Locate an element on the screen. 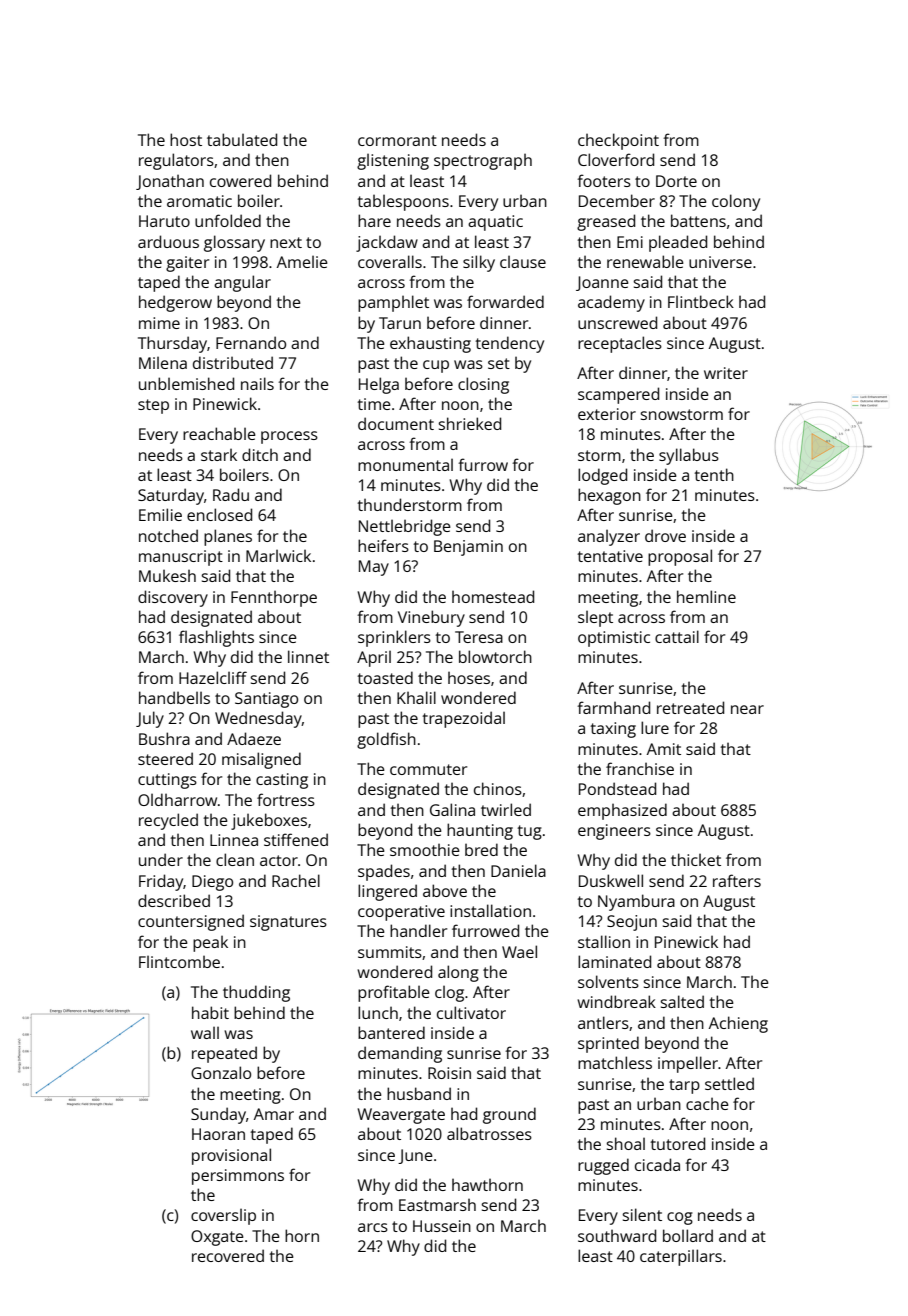  Achieng is located at coordinates (738, 1024).
